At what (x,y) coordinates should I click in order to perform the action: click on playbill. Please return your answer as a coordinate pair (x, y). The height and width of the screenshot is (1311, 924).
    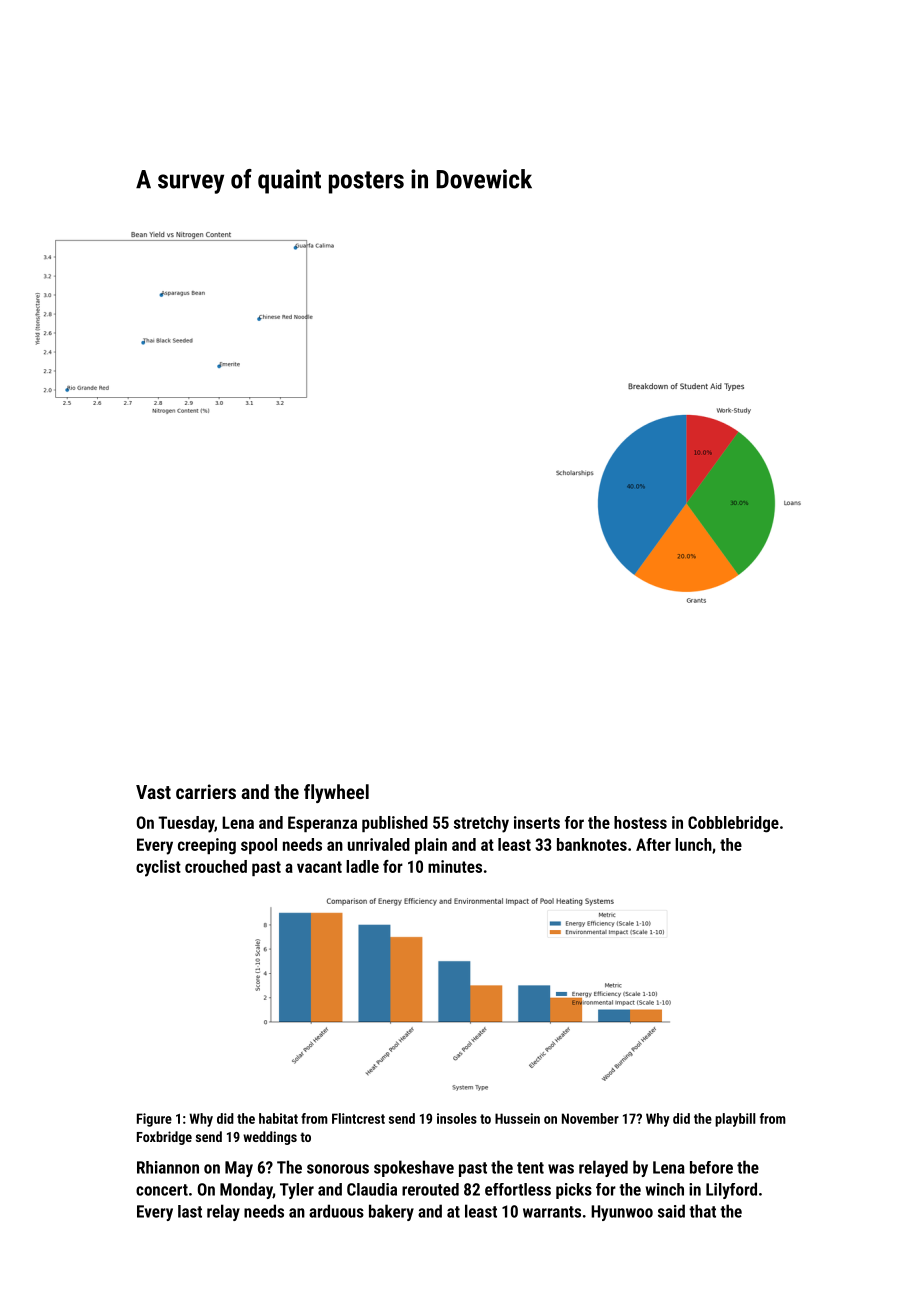
    Looking at the image, I should click on (735, 1120).
